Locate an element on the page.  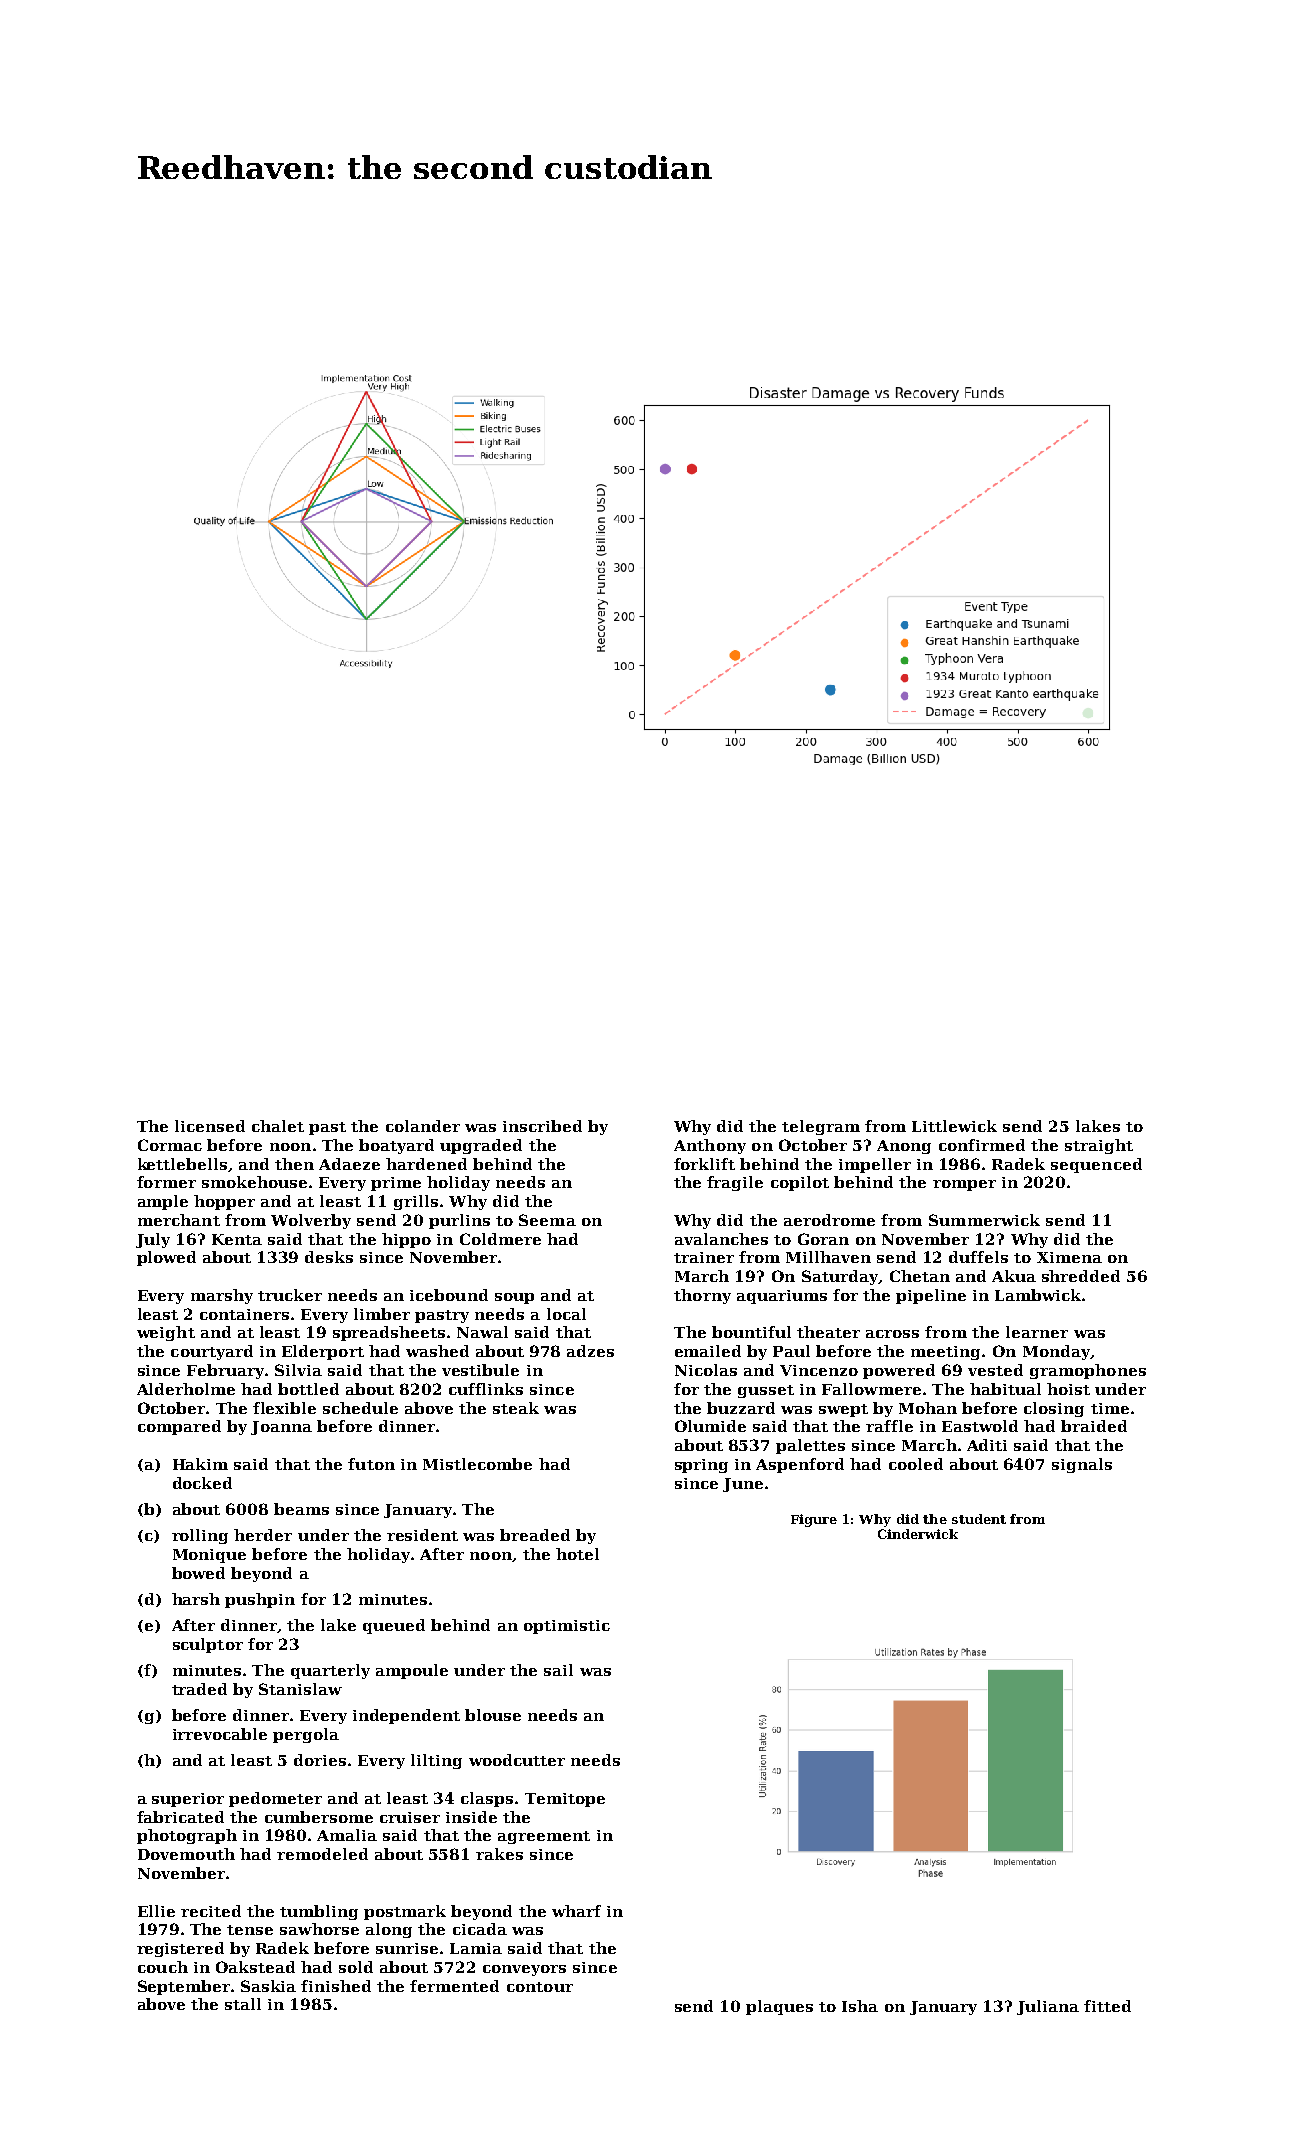
Temitope is located at coordinates (565, 1800).
